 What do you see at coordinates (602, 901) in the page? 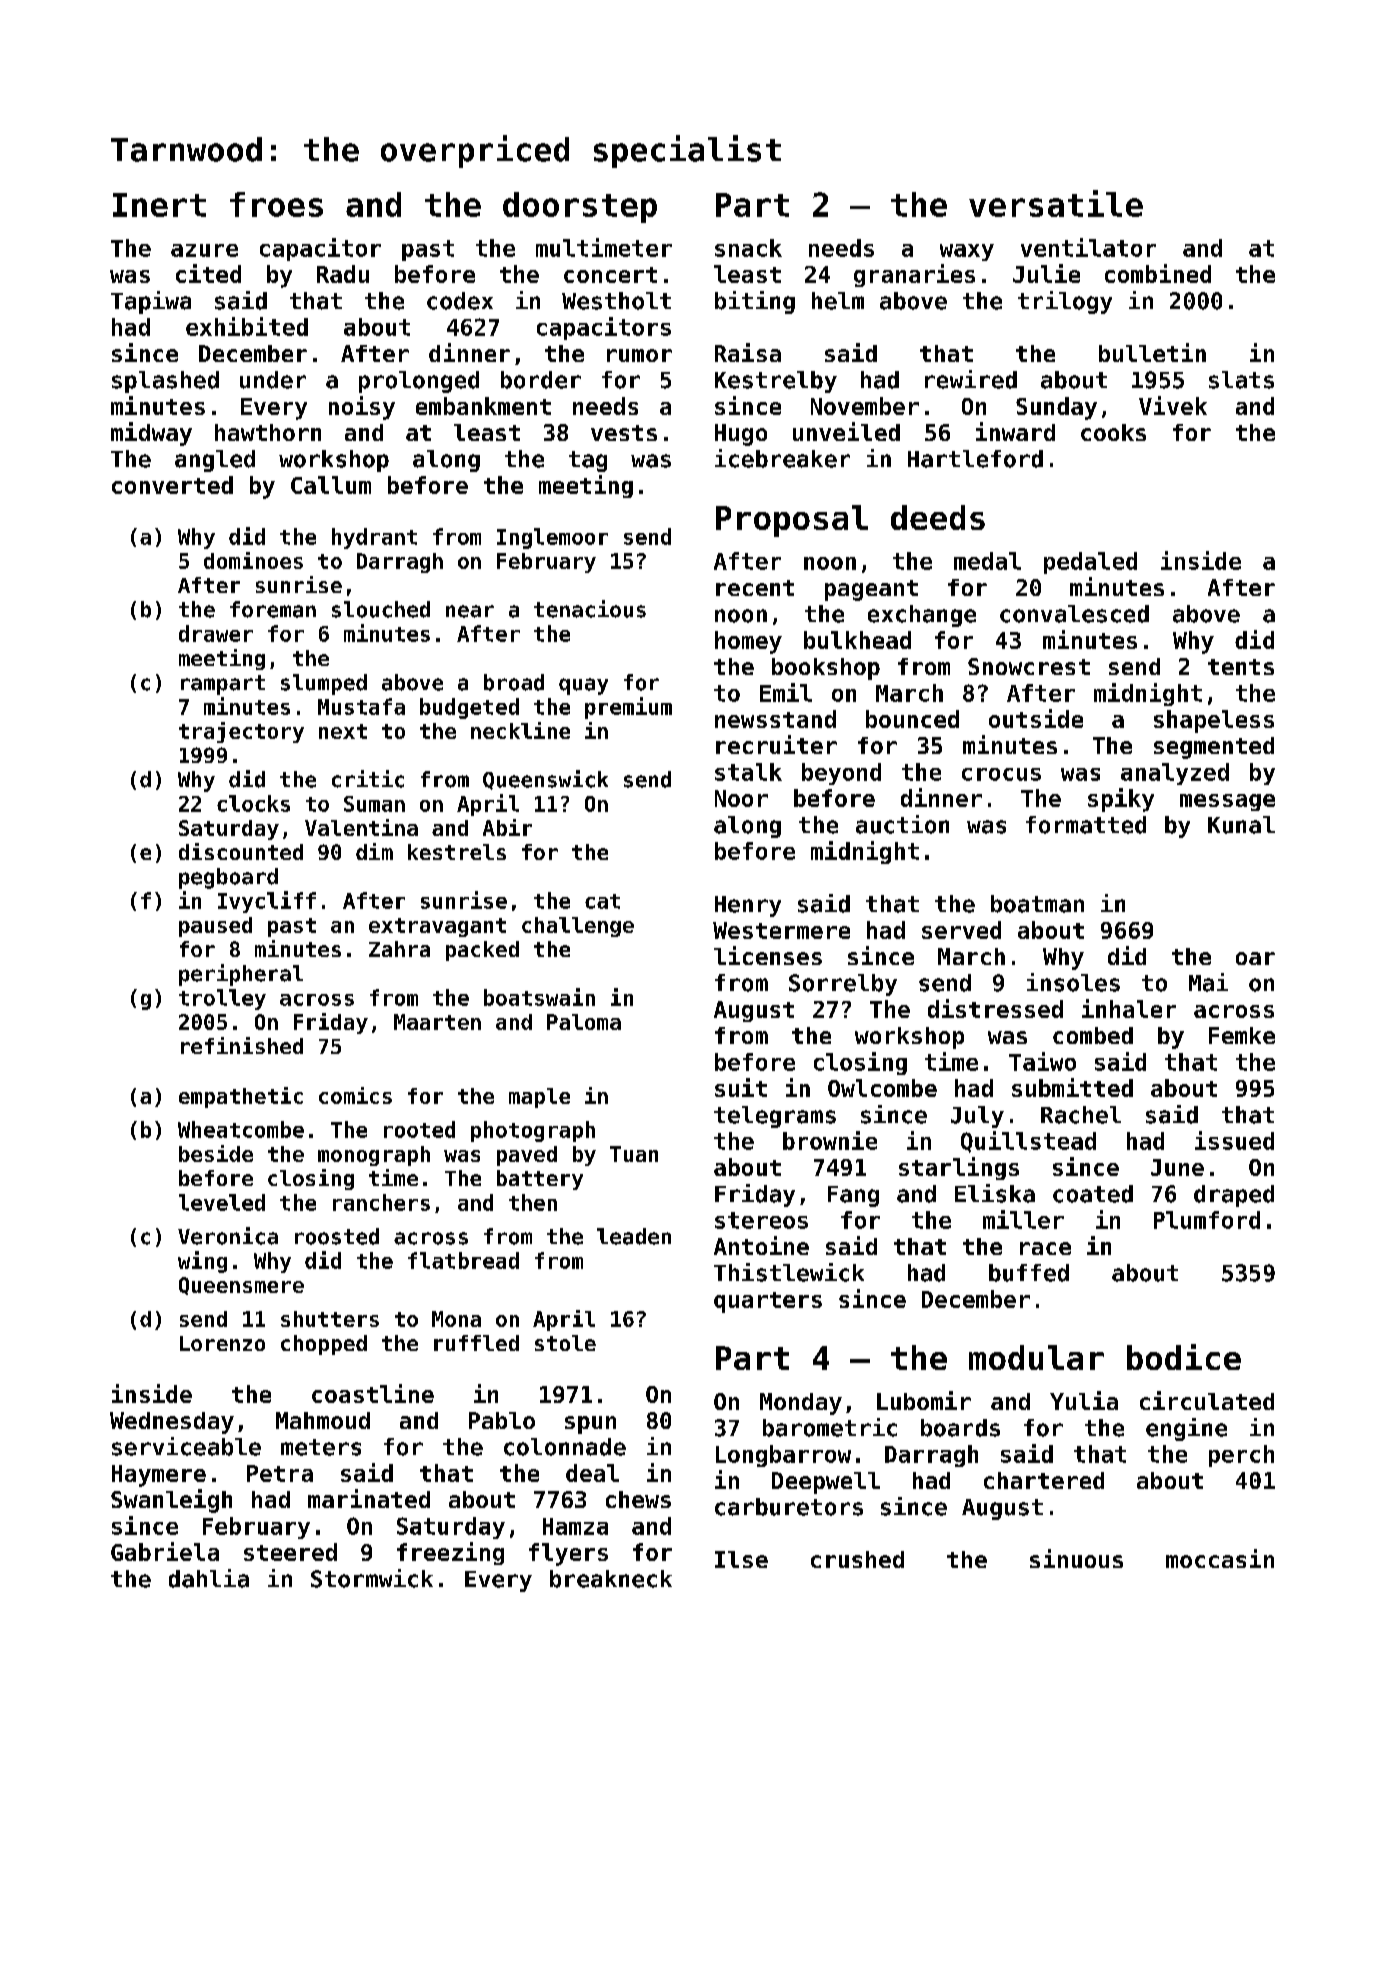
I see `cat` at bounding box center [602, 901].
